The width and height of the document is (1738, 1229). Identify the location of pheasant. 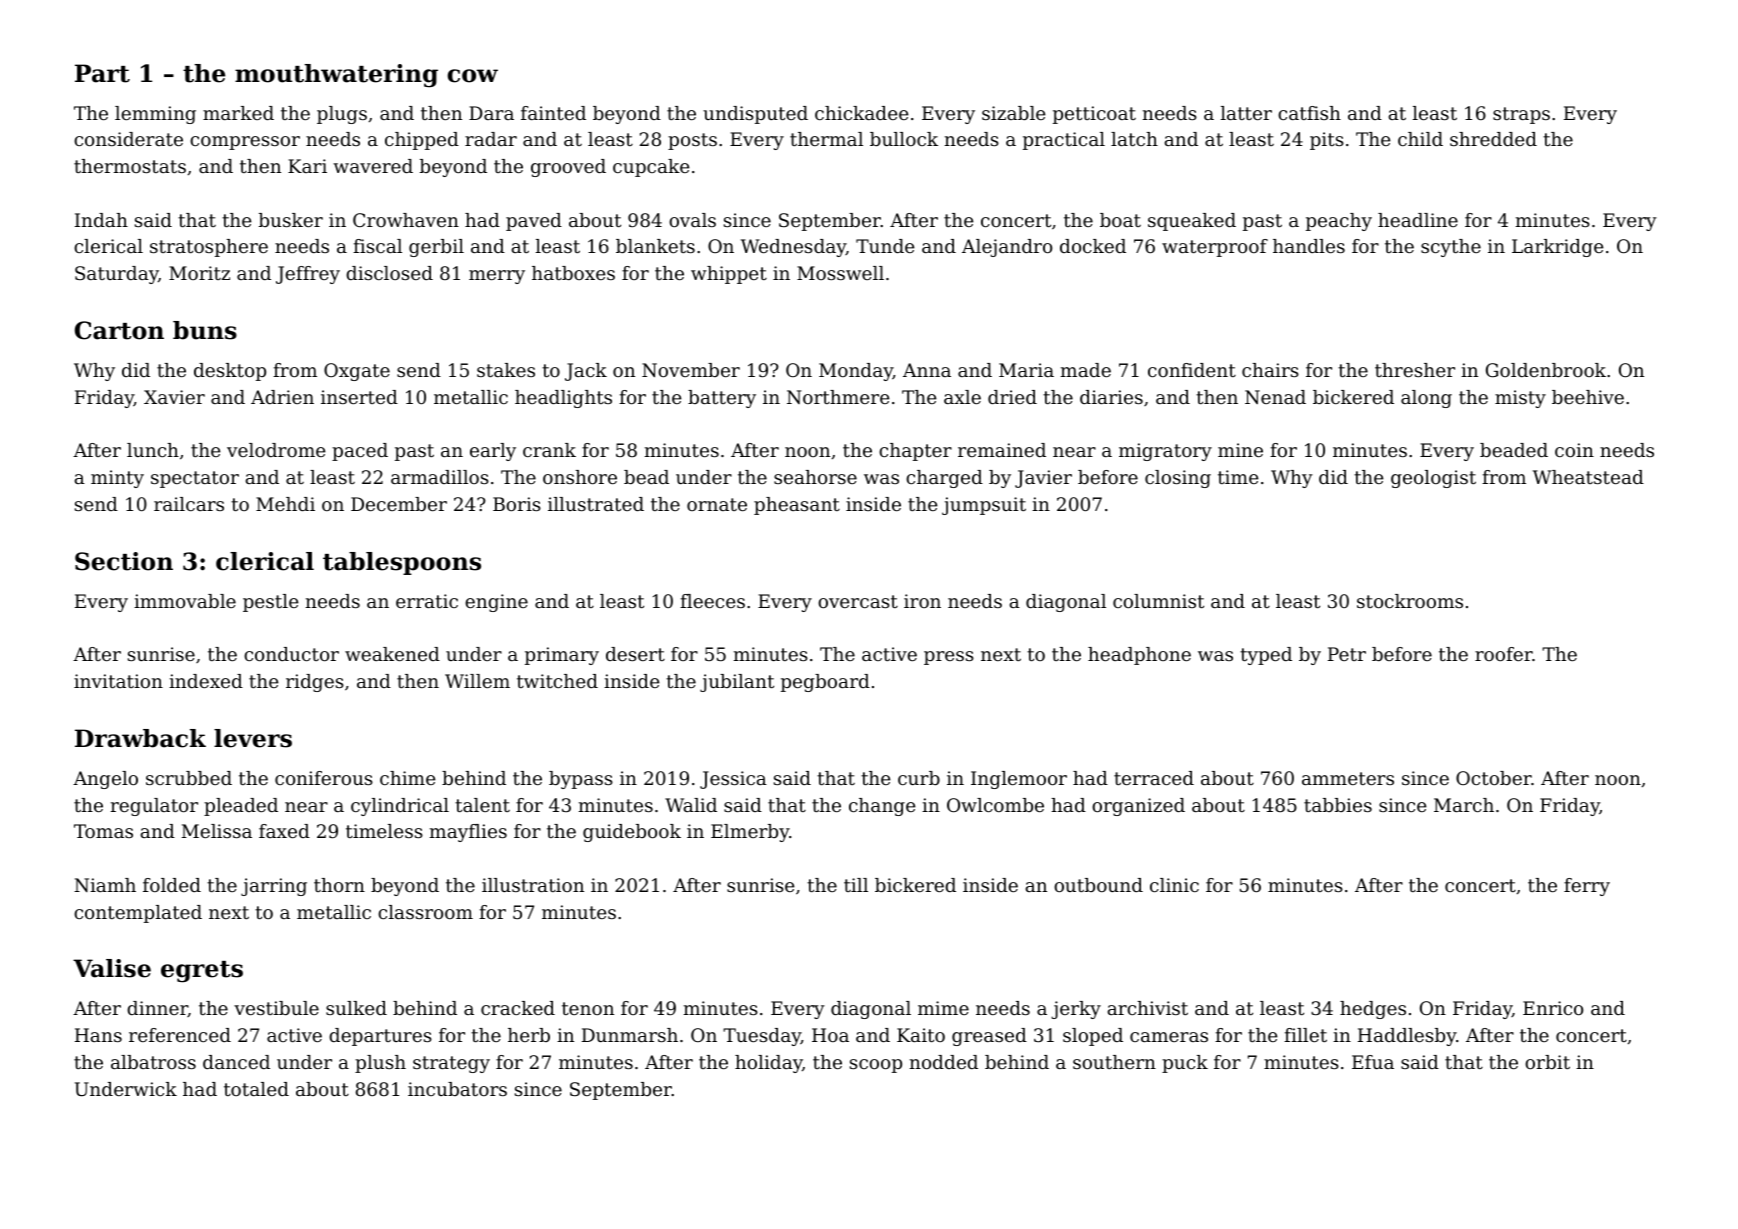
(797, 506).
